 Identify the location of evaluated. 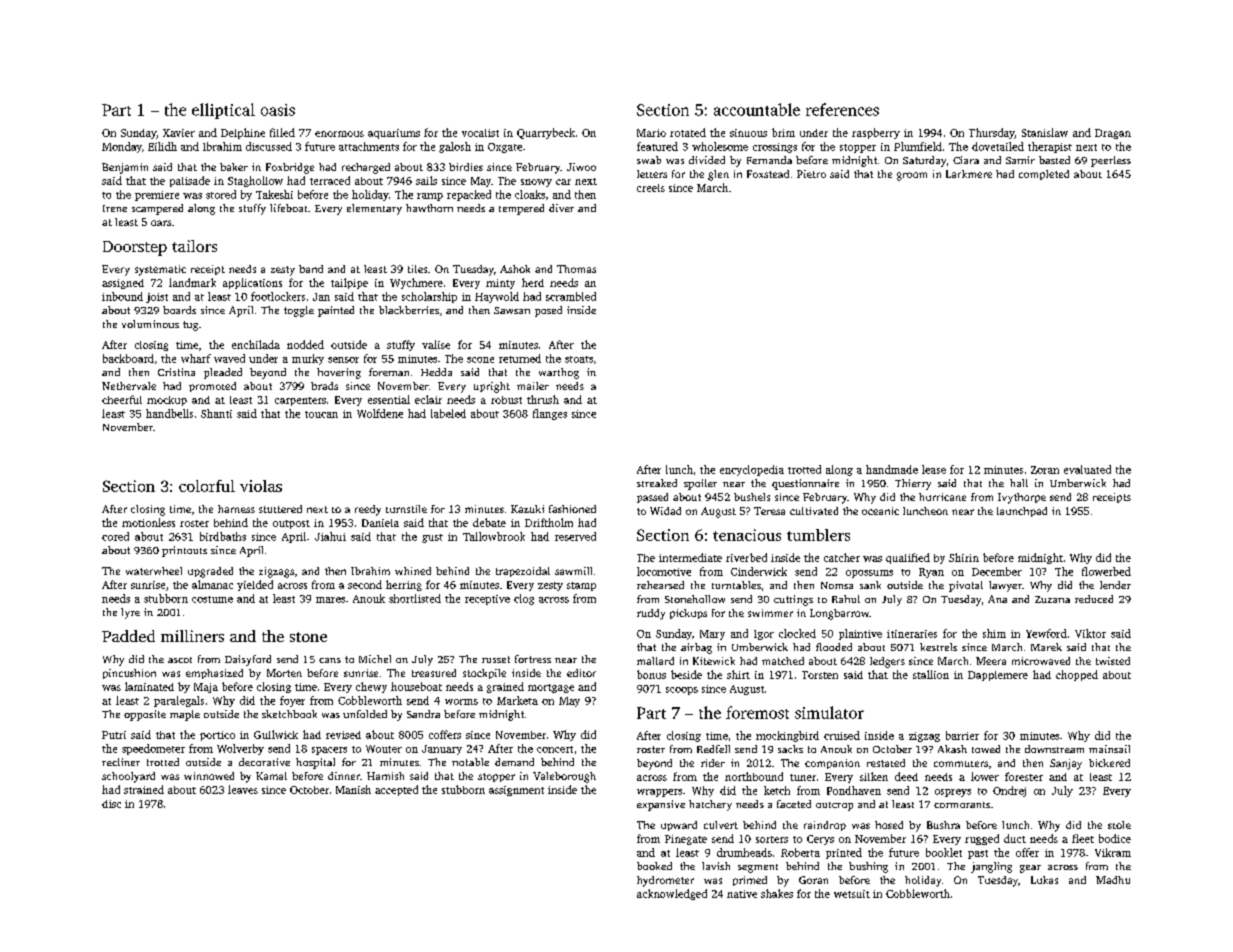
(1087, 469).
